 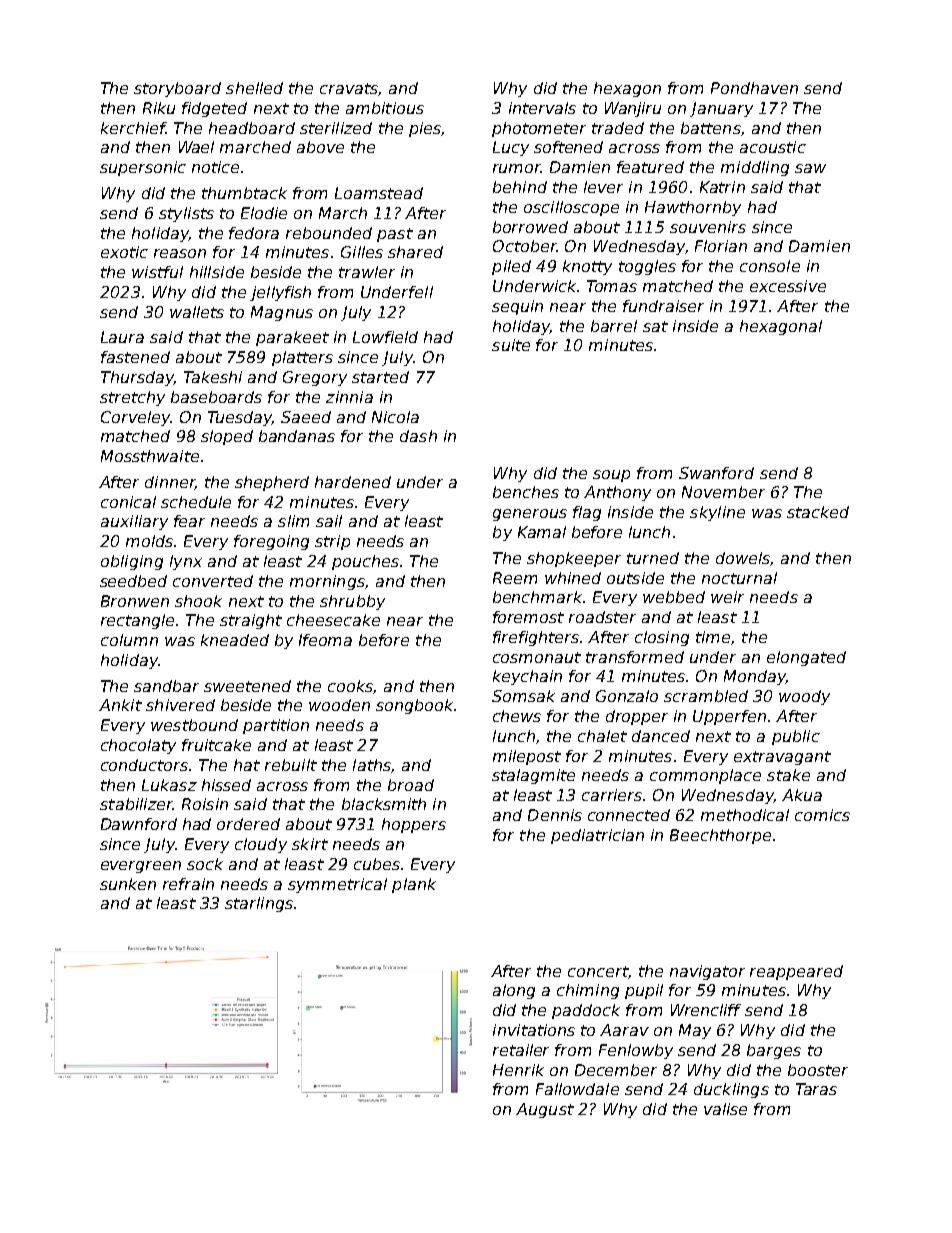 I want to click on sunken, so click(x=128, y=884).
